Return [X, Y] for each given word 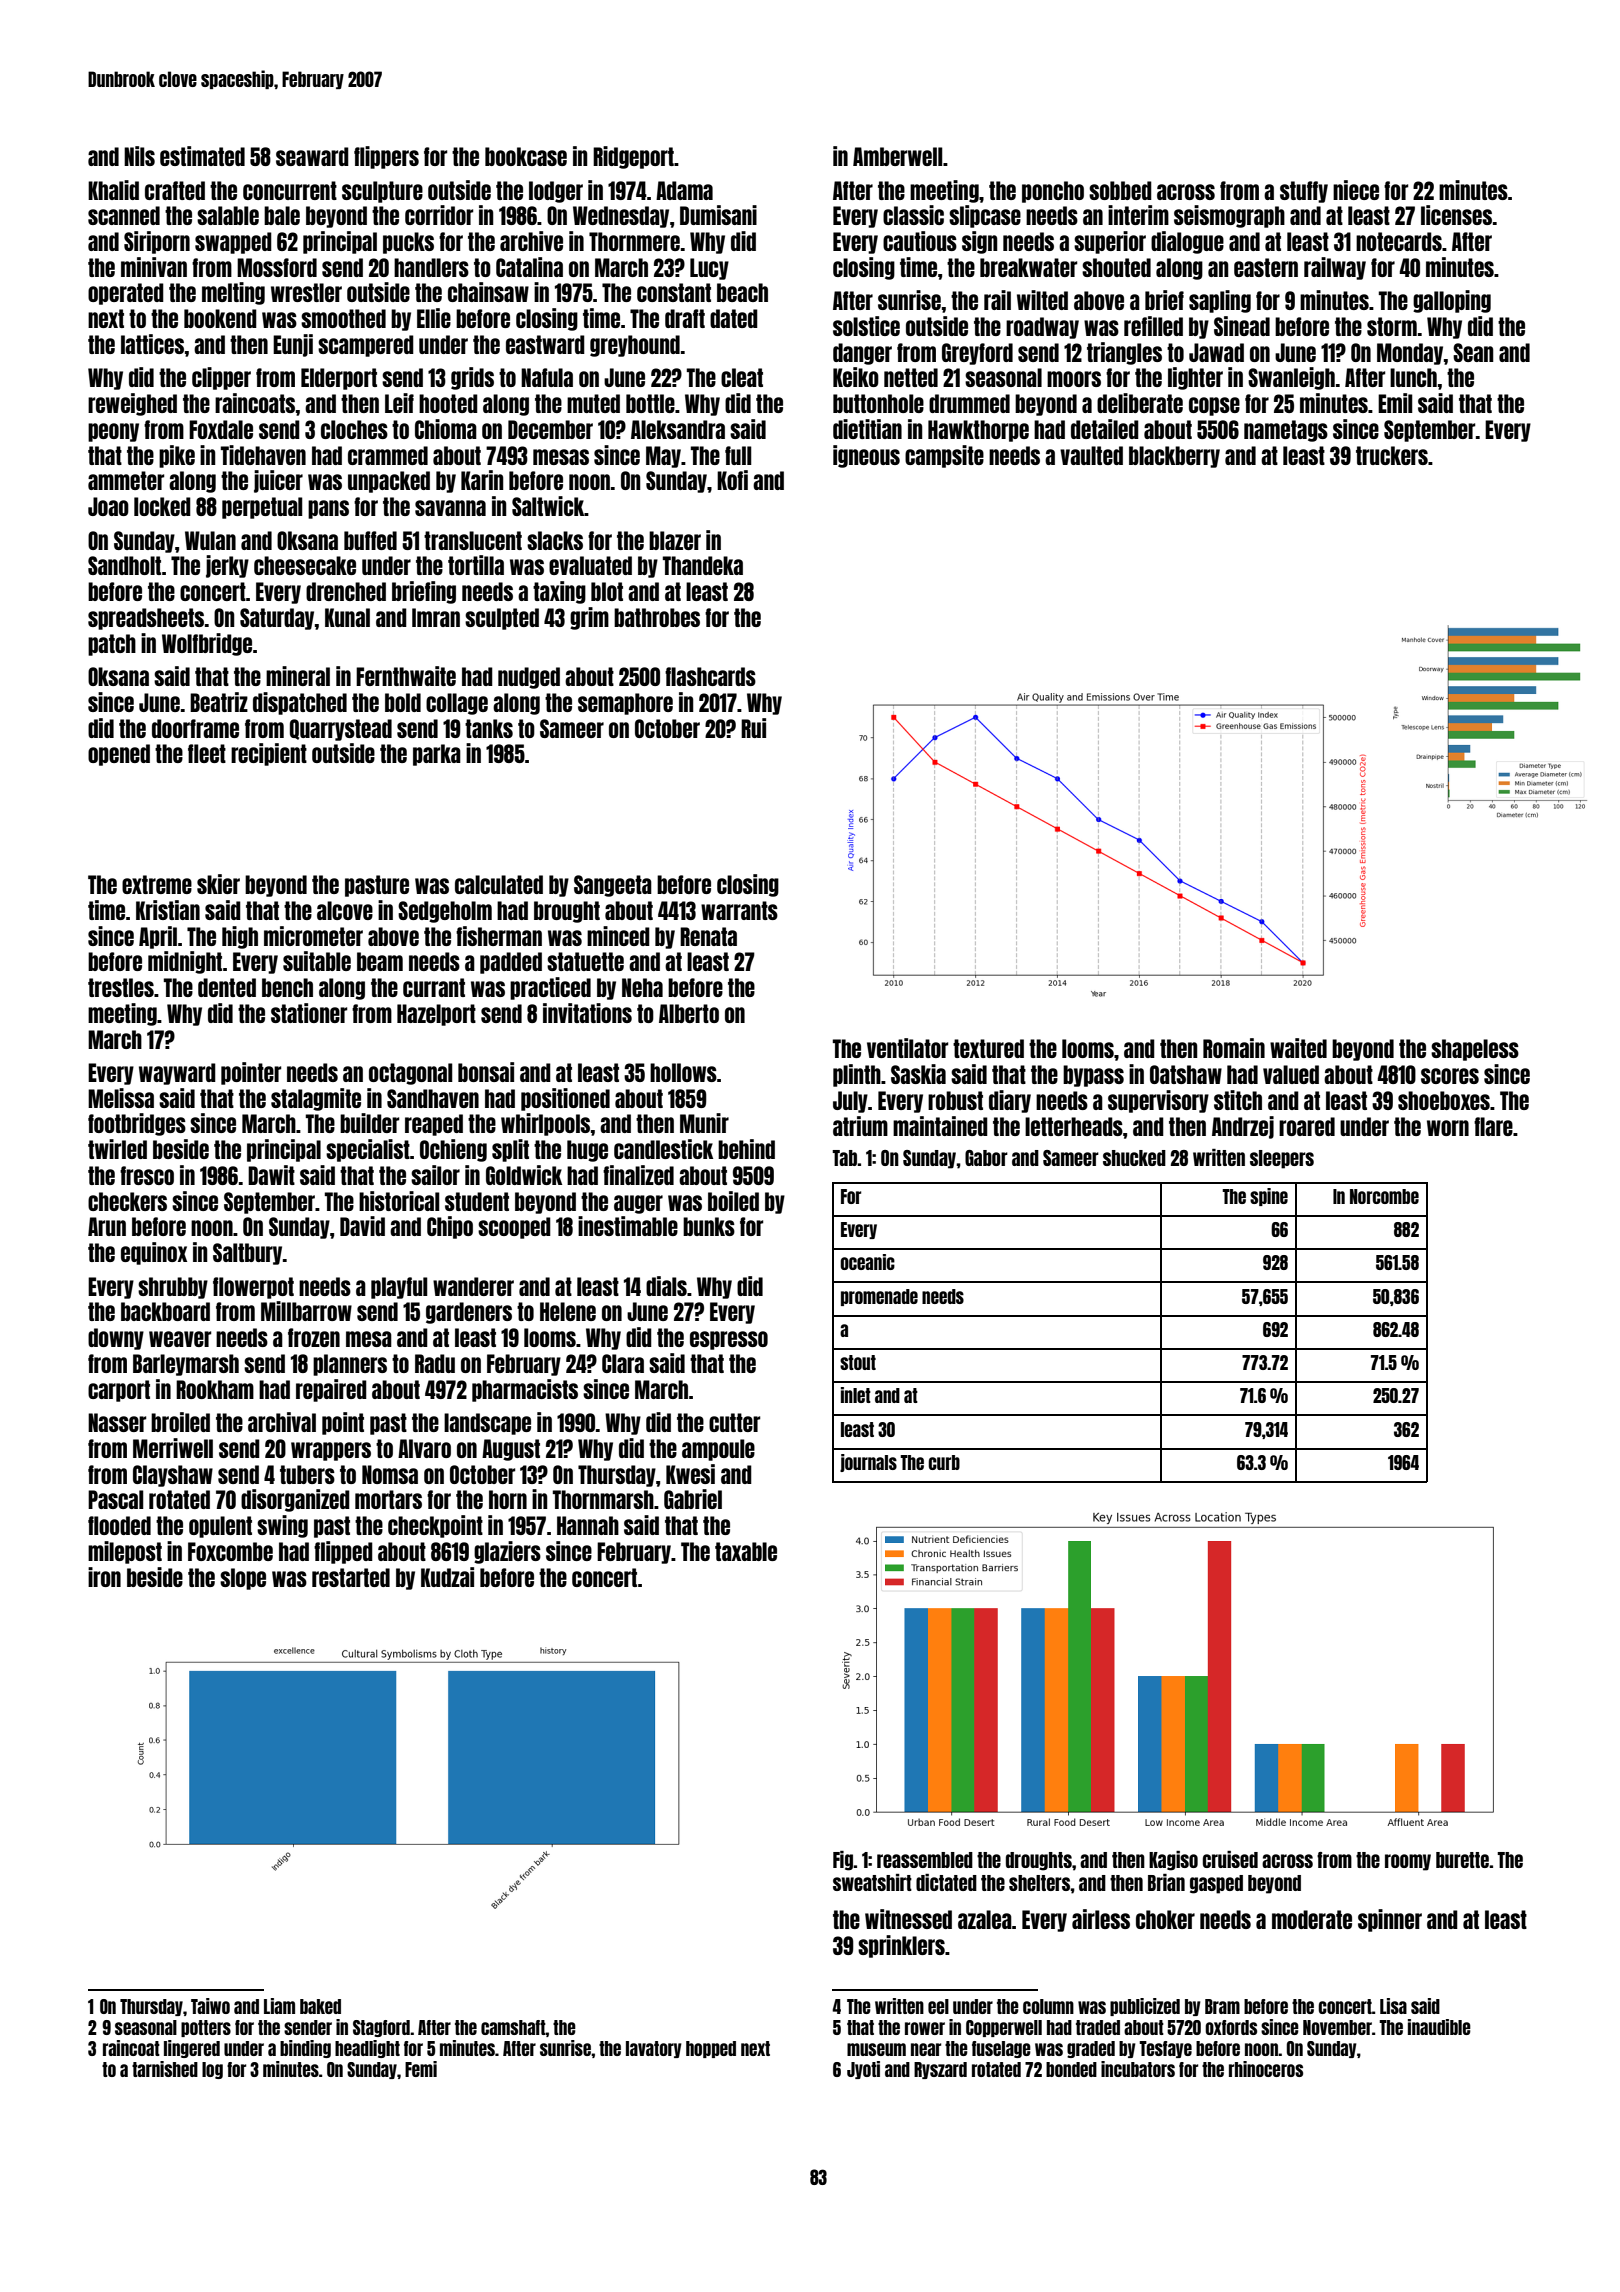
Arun [107, 1226]
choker [1165, 1919]
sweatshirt [872, 1882]
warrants [739, 910]
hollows [683, 1072]
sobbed [1120, 190]
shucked [1134, 1158]
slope [243, 1579]
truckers [1392, 455]
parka [437, 755]
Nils [139, 156]
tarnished [165, 2069]
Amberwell [898, 156]
